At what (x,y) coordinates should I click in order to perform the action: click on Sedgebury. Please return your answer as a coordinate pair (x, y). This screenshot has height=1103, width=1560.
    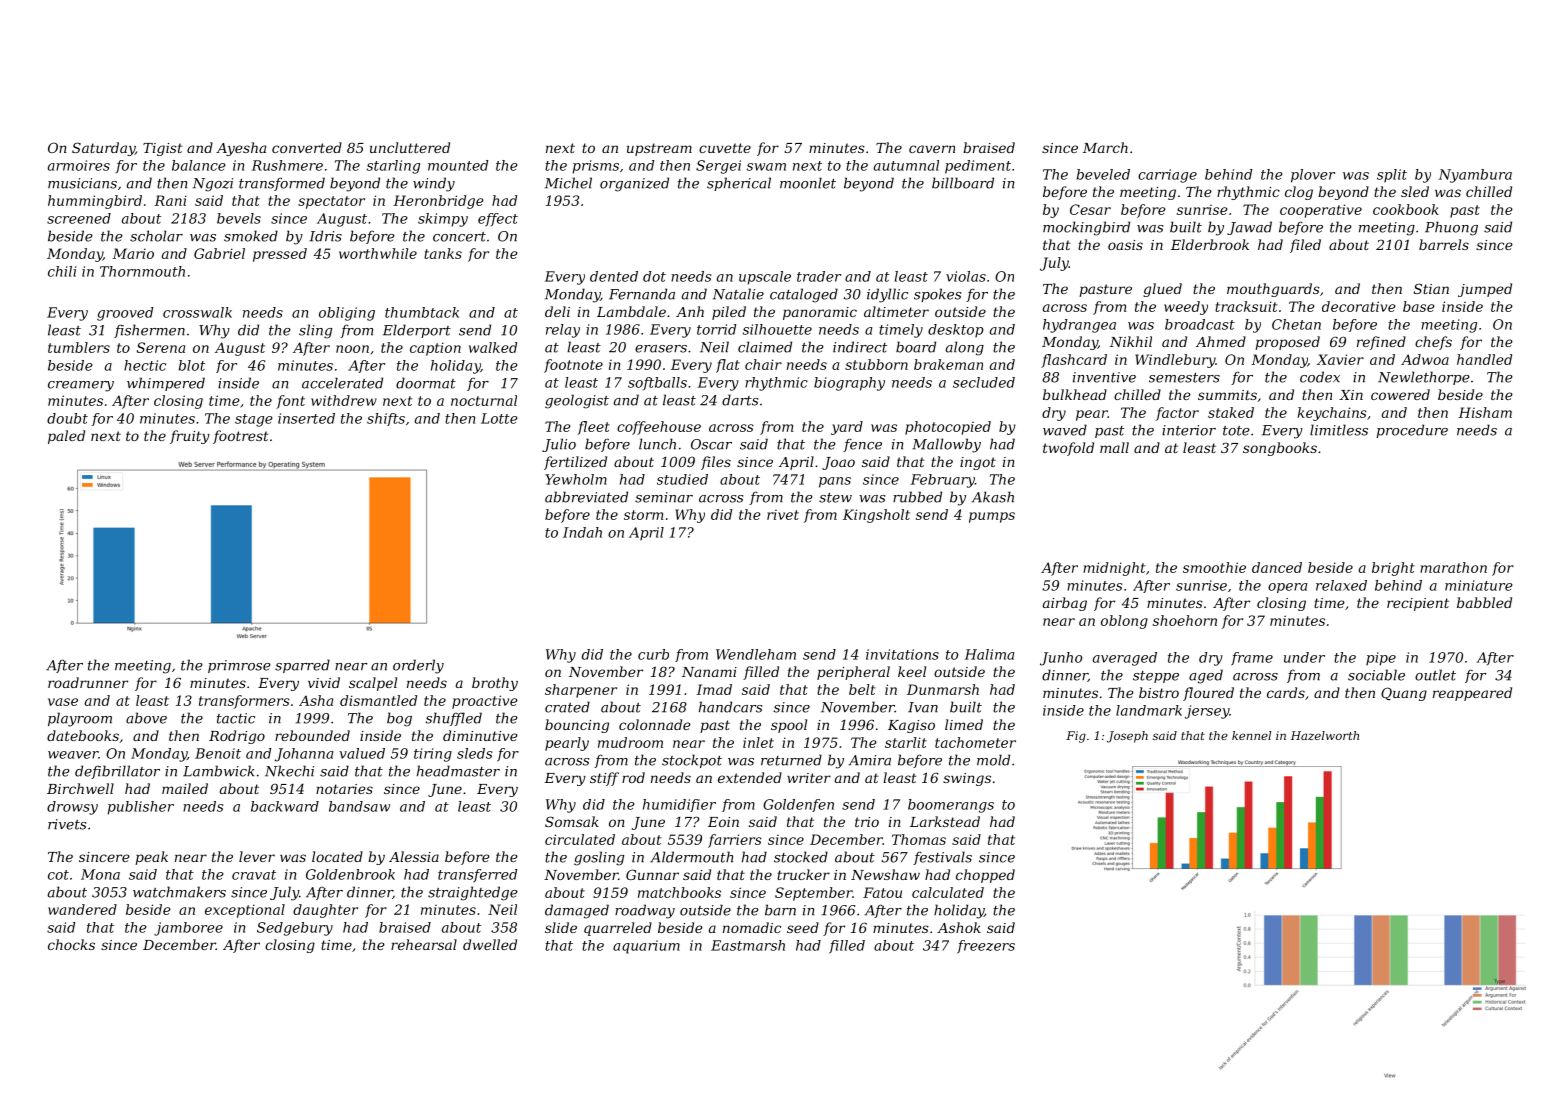
    Looking at the image, I should click on (295, 929).
